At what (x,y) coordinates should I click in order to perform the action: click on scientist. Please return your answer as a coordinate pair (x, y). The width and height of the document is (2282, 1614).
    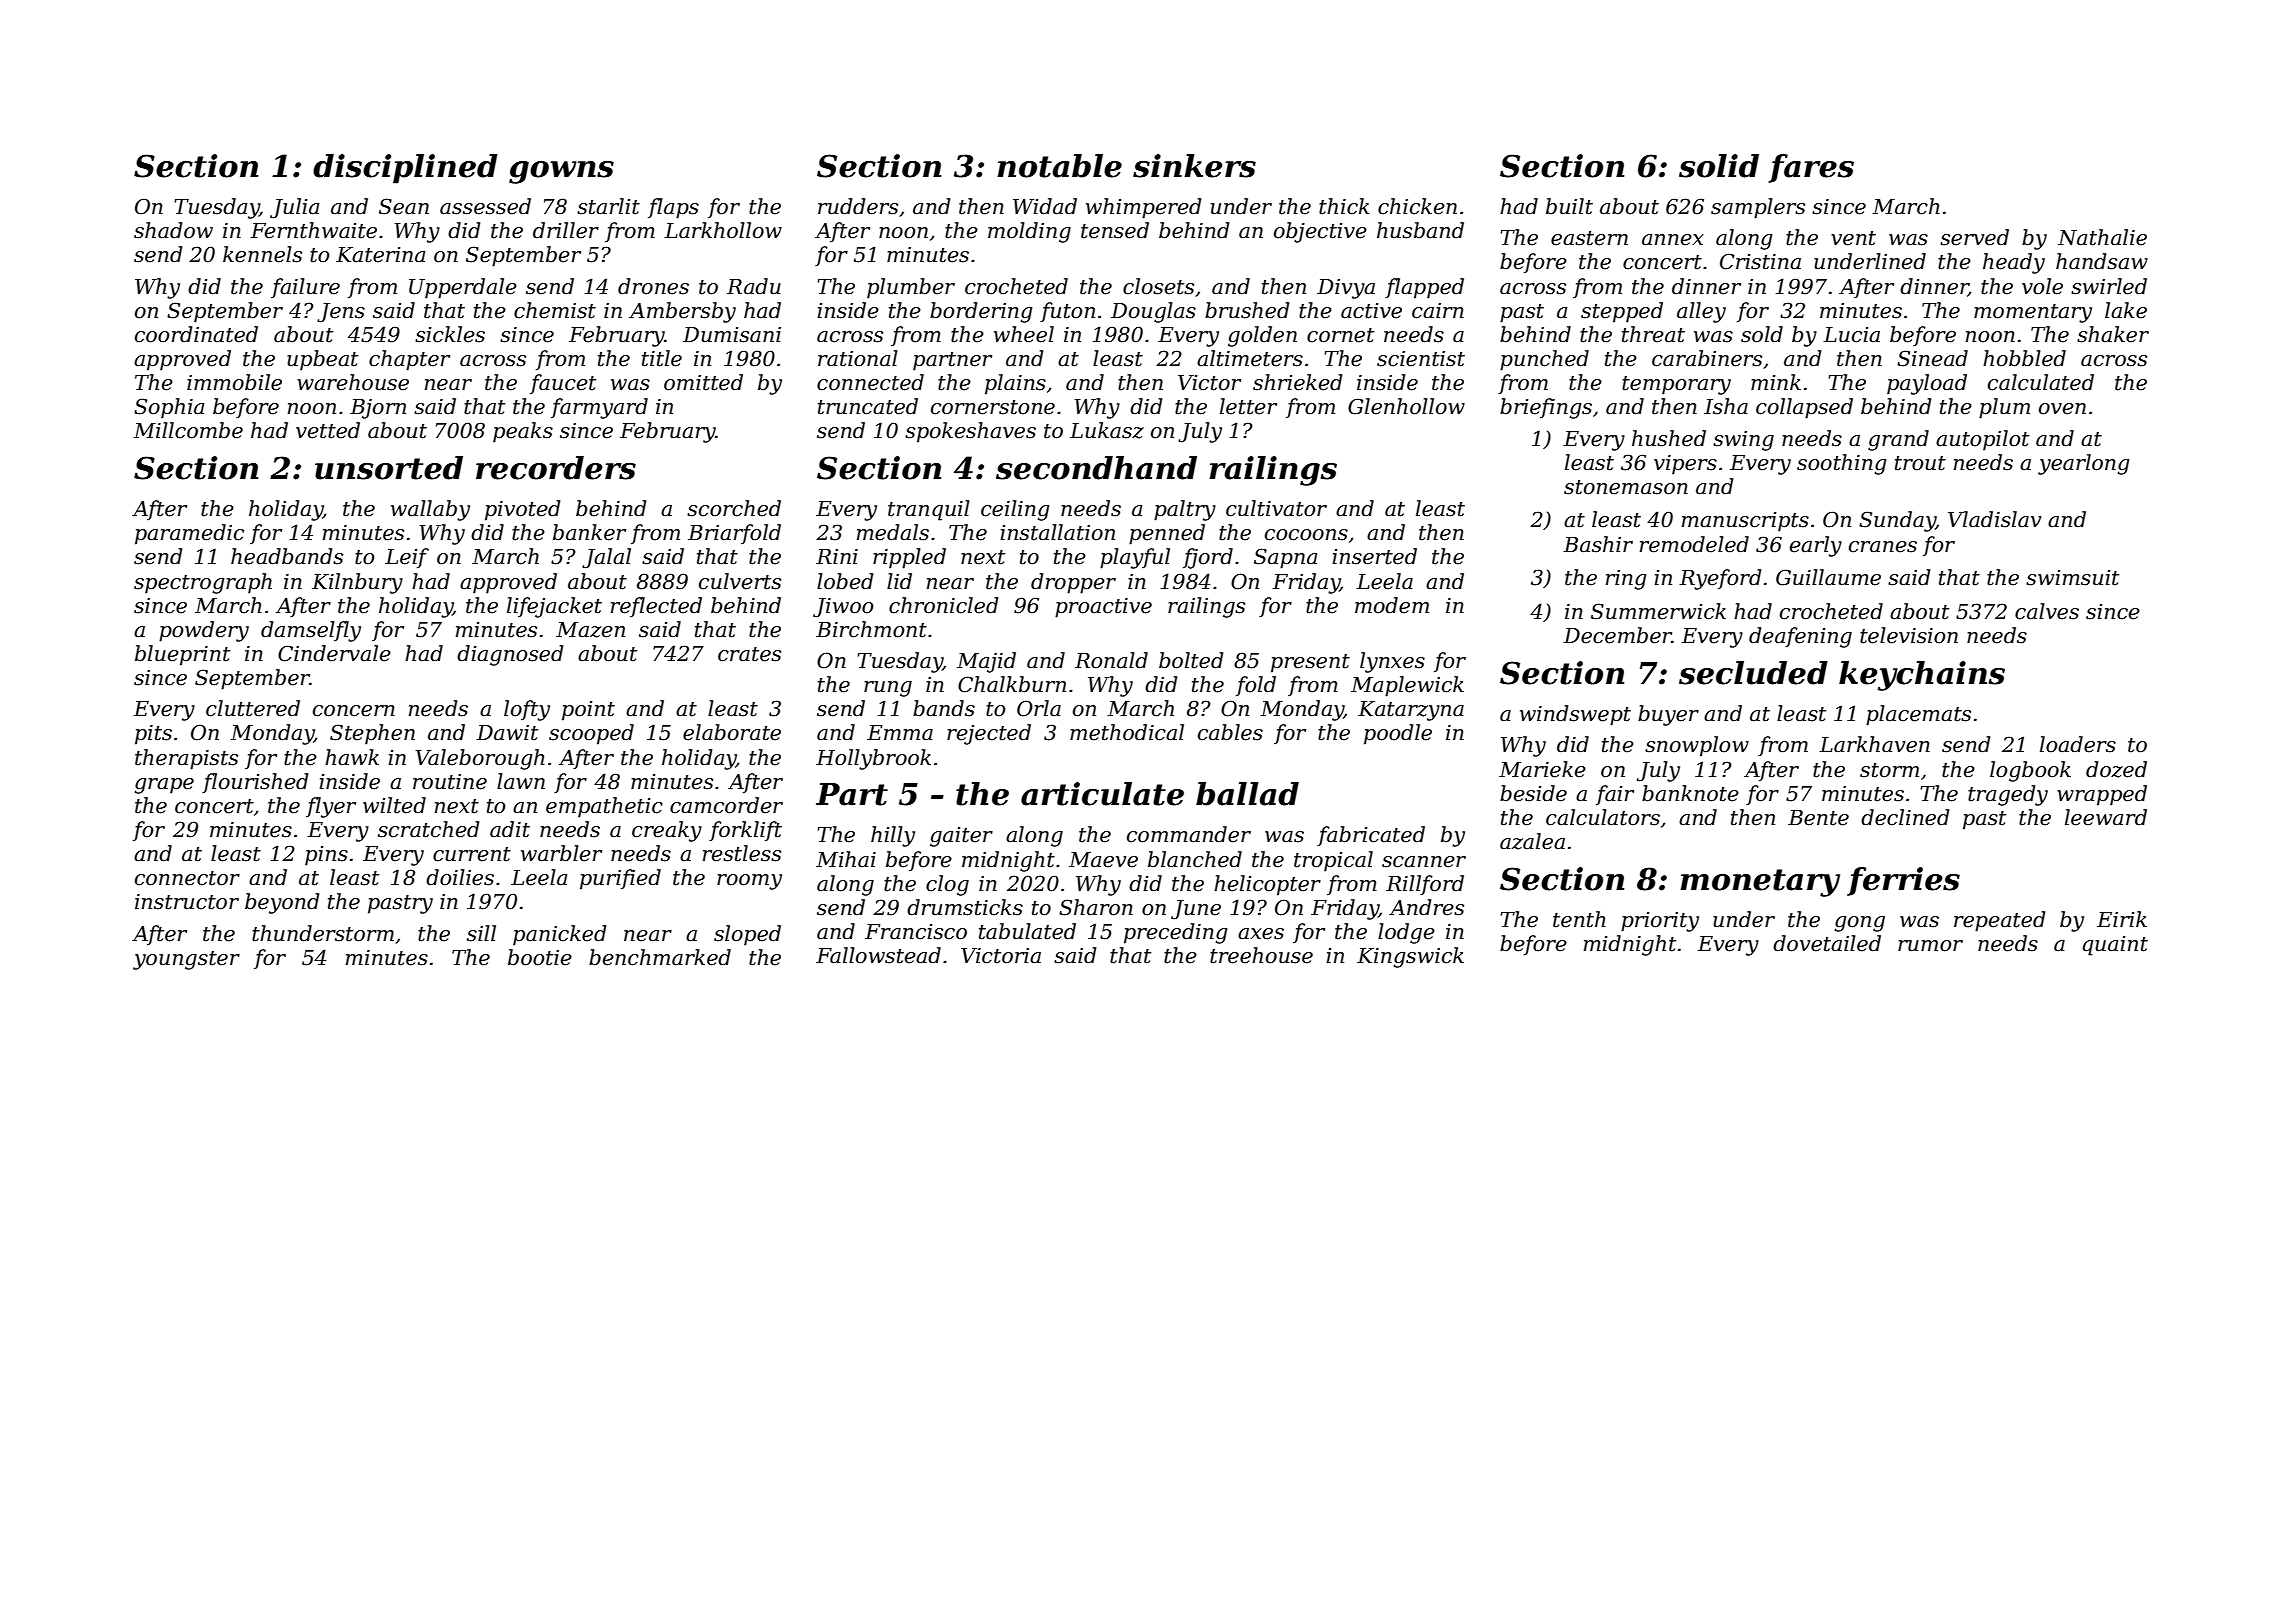
    Looking at the image, I should click on (1421, 359).
